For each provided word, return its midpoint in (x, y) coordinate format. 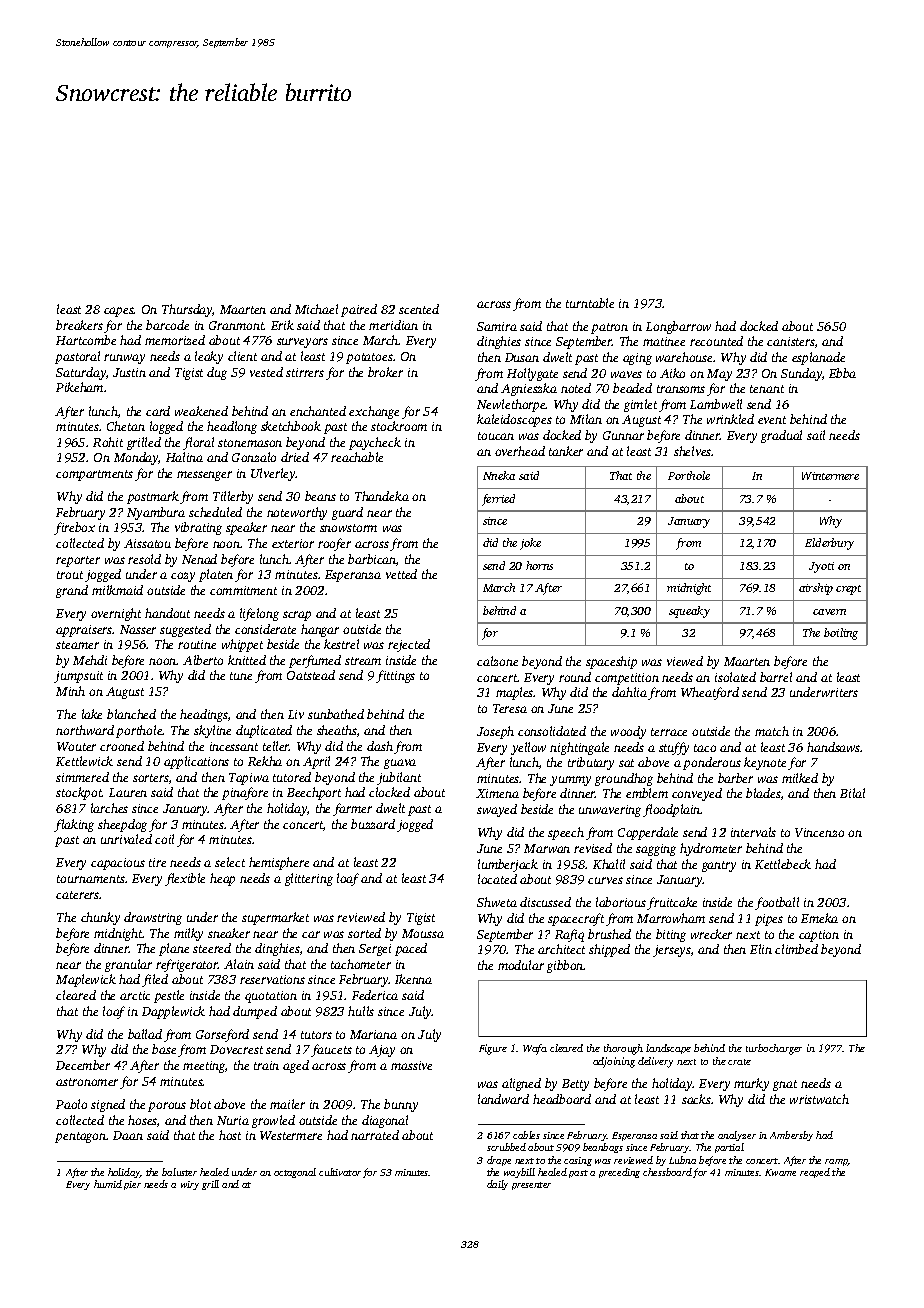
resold (144, 559)
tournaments (91, 879)
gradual (781, 436)
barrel (776, 677)
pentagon (81, 1137)
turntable (590, 303)
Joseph (495, 732)
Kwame (780, 1172)
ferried (498, 500)
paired (359, 310)
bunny (401, 1105)
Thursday (187, 310)
